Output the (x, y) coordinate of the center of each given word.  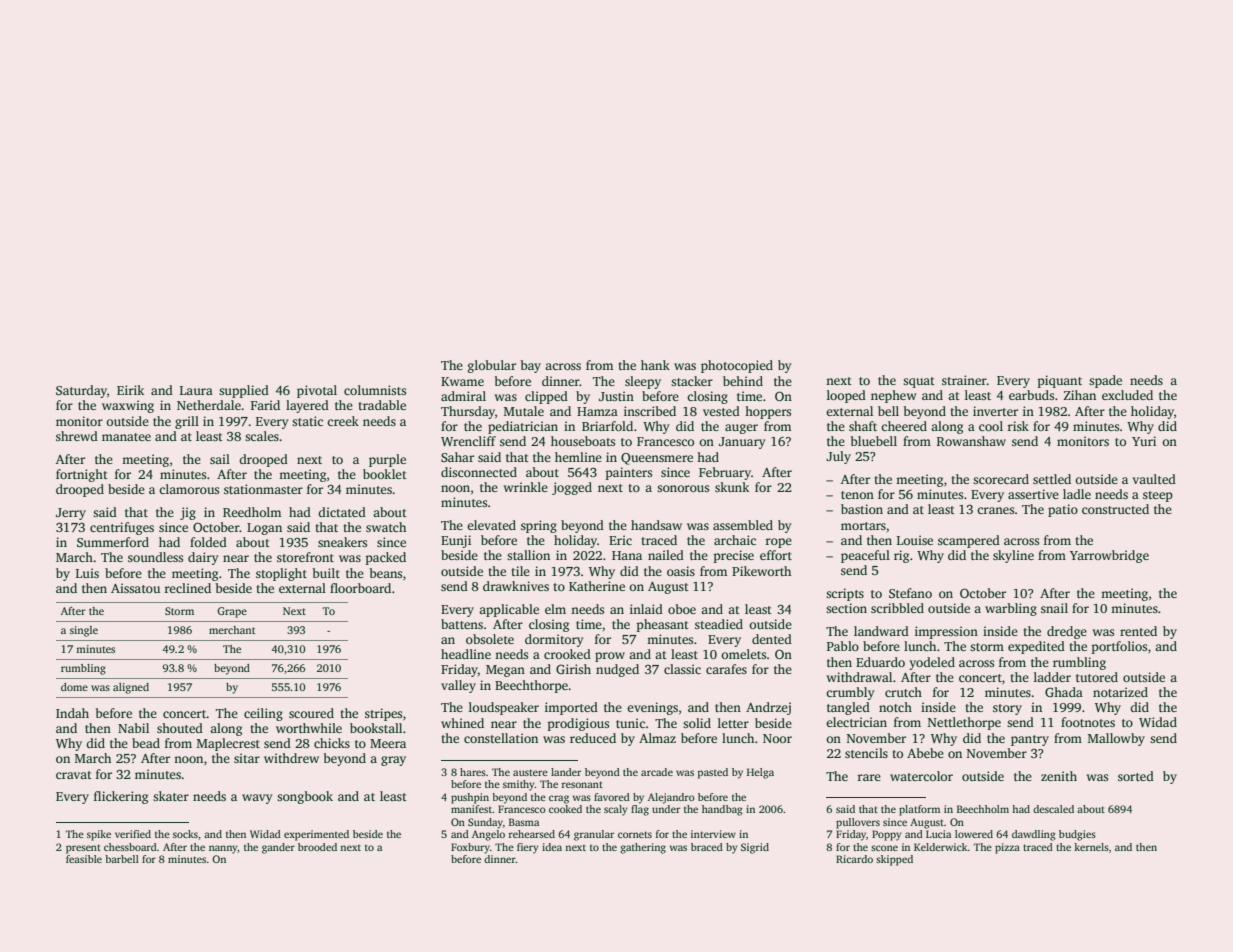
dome (74, 687)
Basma (524, 822)
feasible (84, 859)
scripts (845, 594)
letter (733, 723)
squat (919, 382)
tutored (1097, 677)
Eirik (130, 390)
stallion (528, 555)
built (326, 573)
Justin (616, 396)
